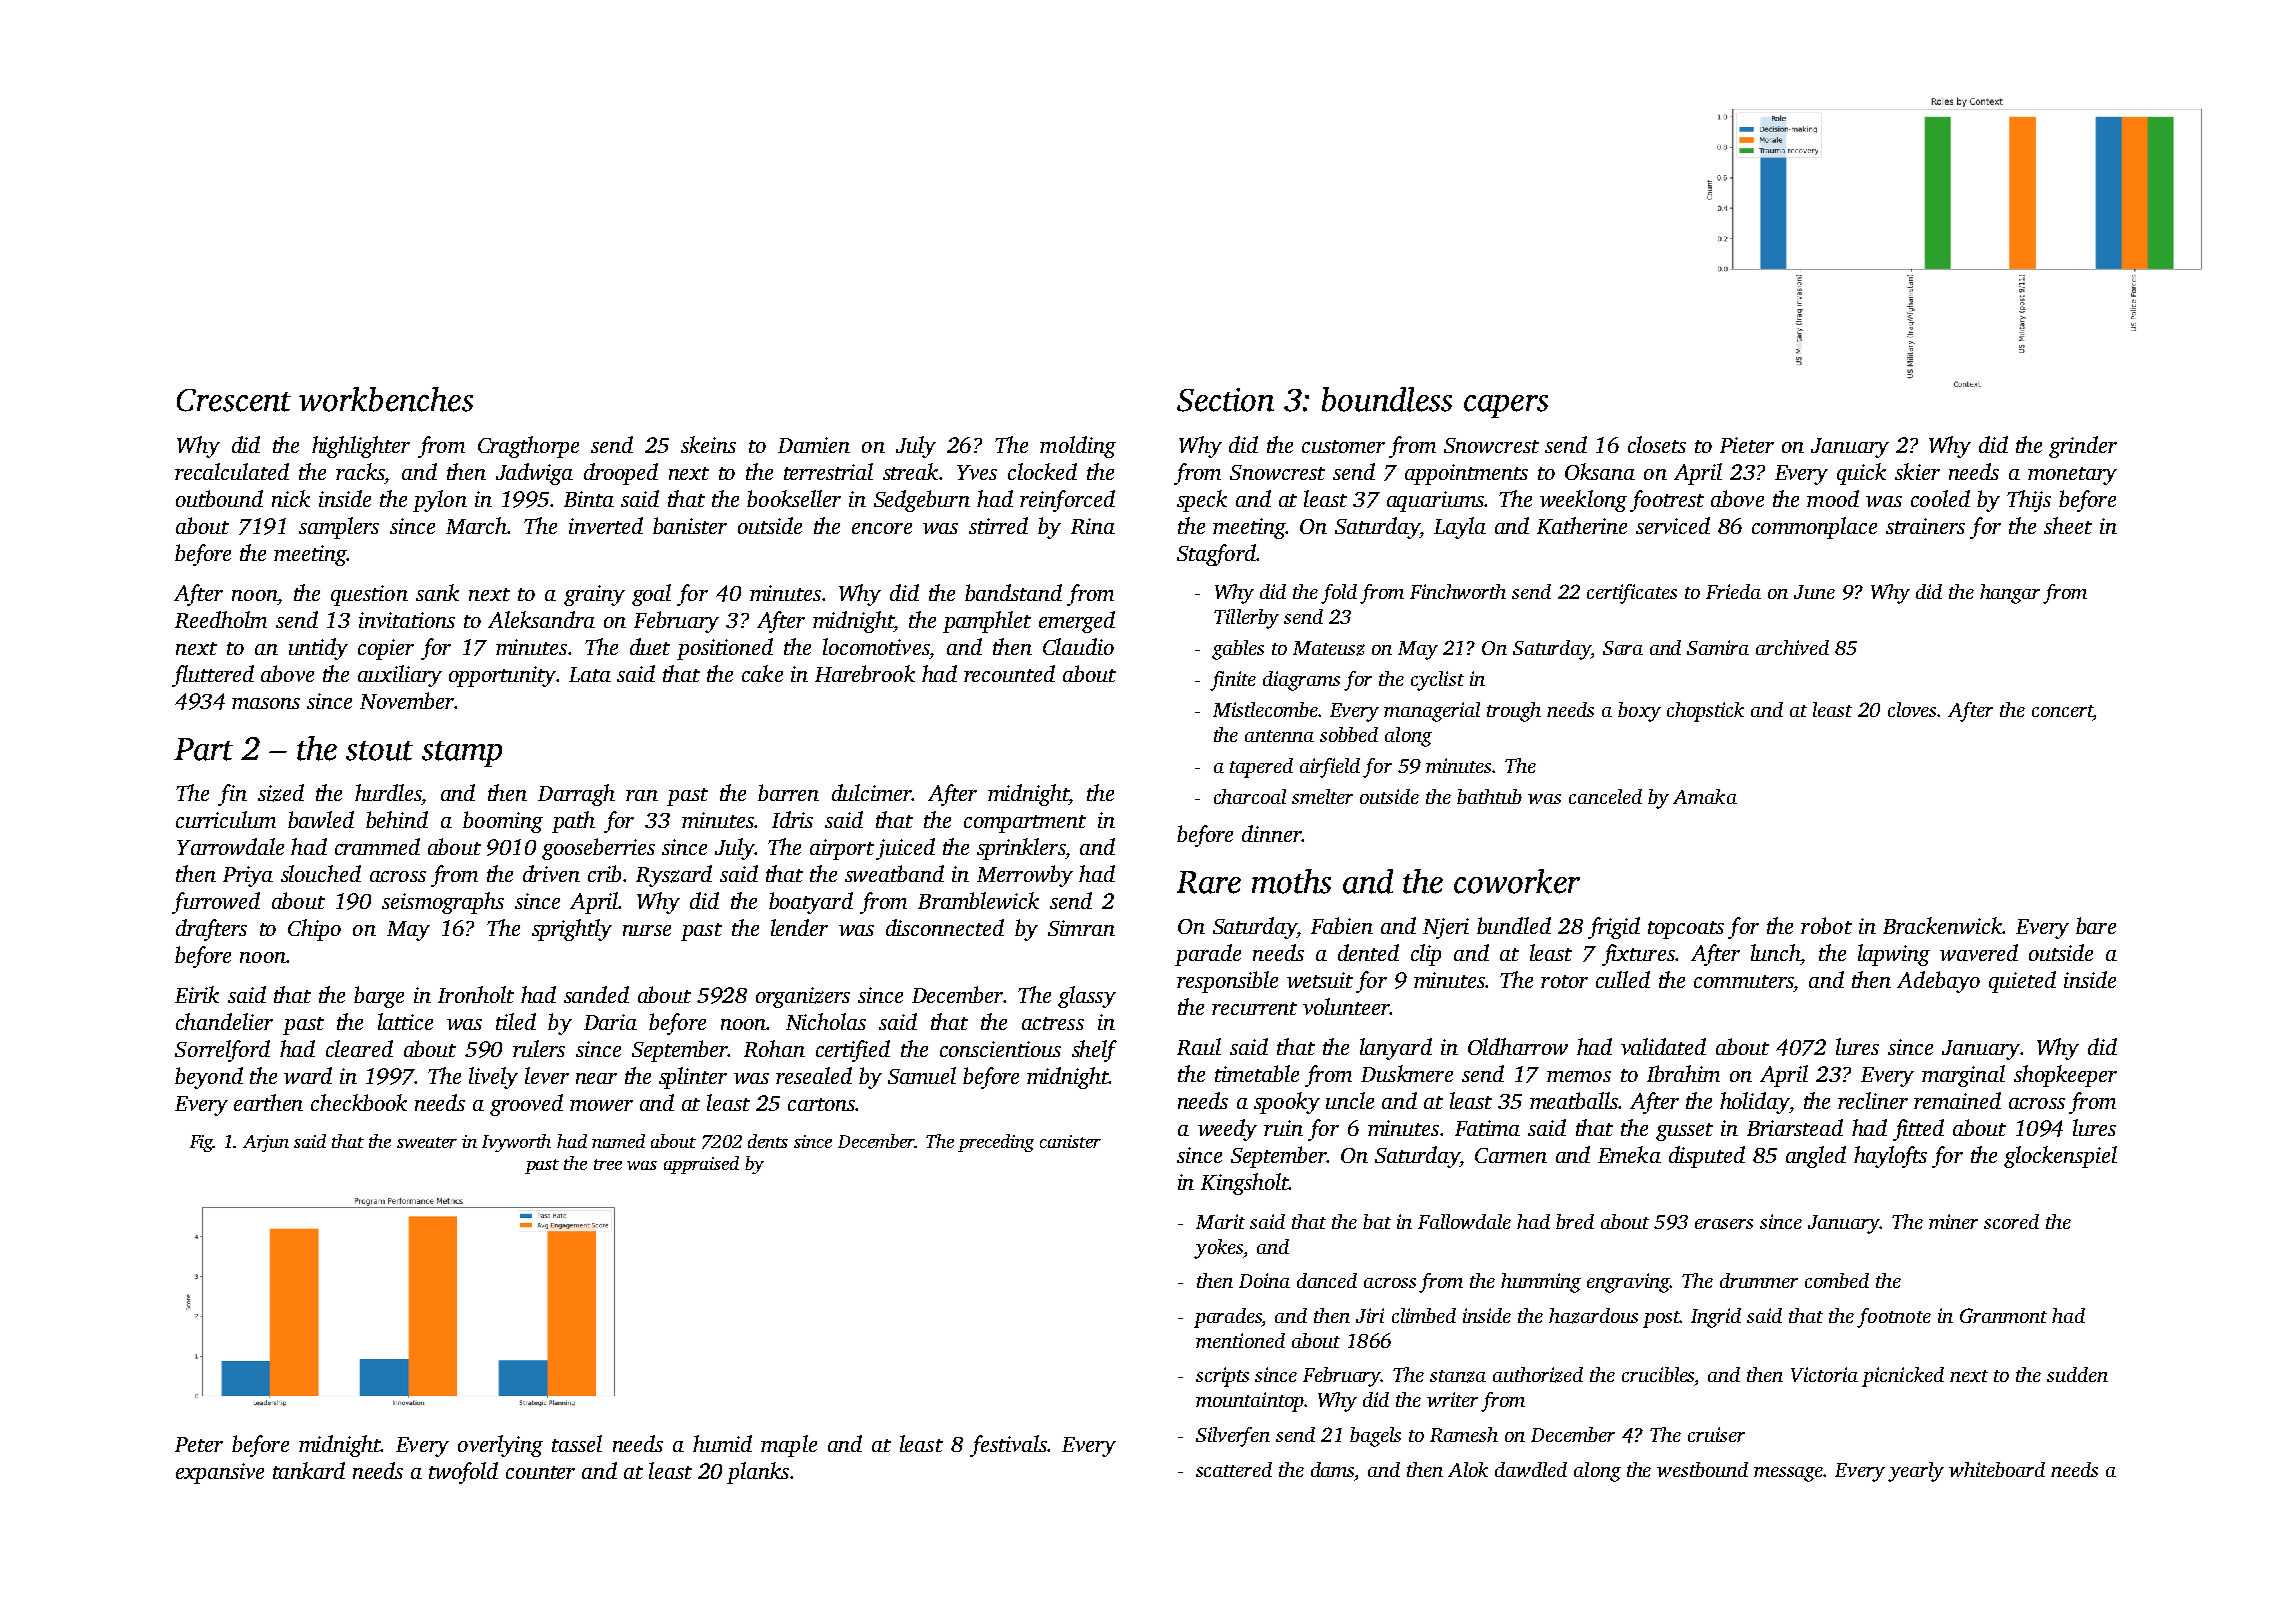 The width and height of the screenshot is (2292, 1620). What do you see at coordinates (1942, 925) in the screenshot?
I see `Brackenwick` at bounding box center [1942, 925].
